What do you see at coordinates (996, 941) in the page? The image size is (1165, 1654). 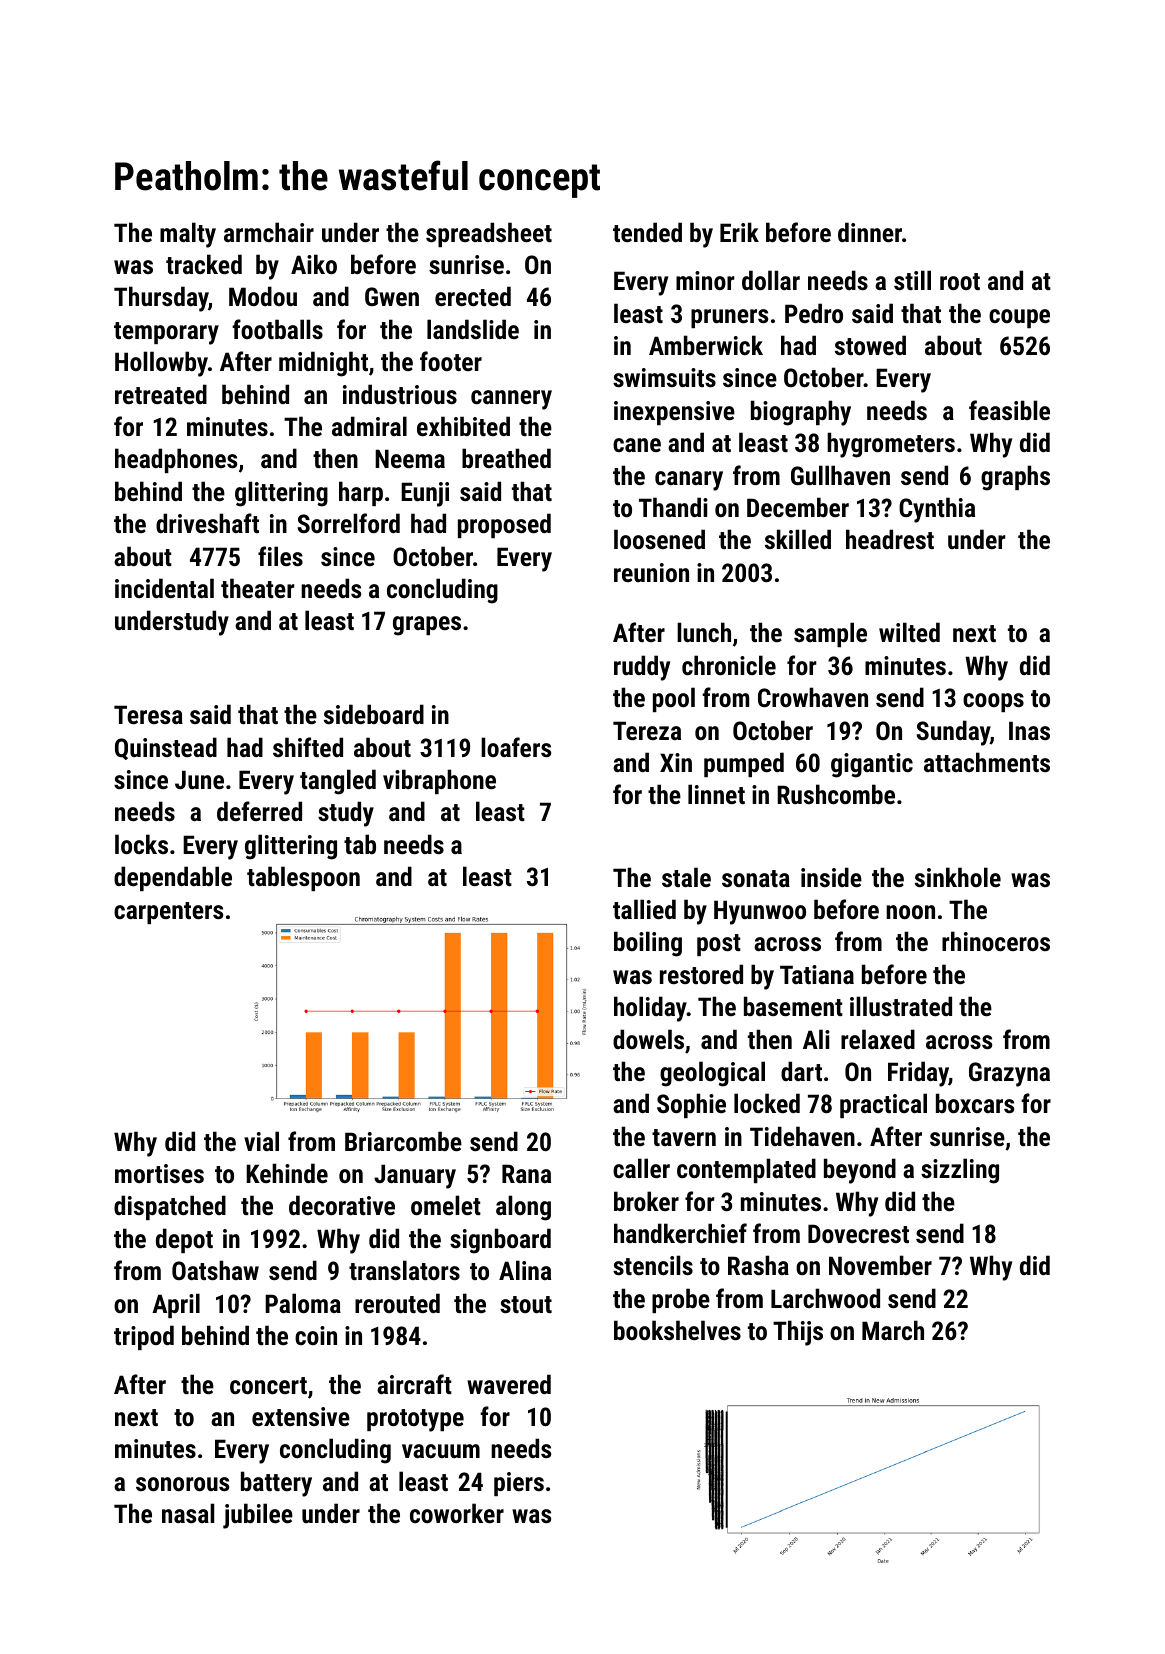 I see `rhinoceros` at bounding box center [996, 941].
